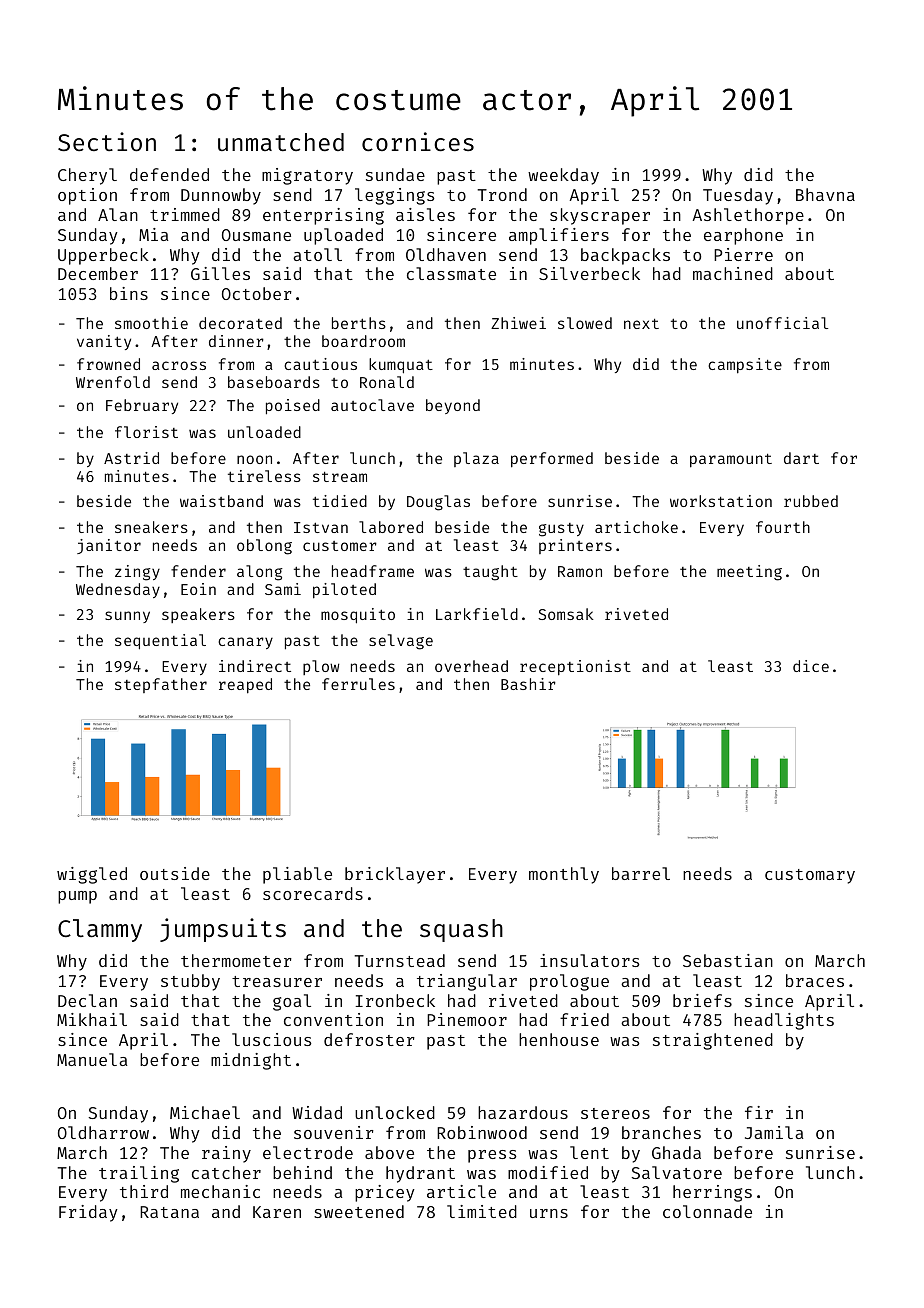 This screenshot has width=924, height=1308. What do you see at coordinates (590, 960) in the screenshot?
I see `insulators` at bounding box center [590, 960].
